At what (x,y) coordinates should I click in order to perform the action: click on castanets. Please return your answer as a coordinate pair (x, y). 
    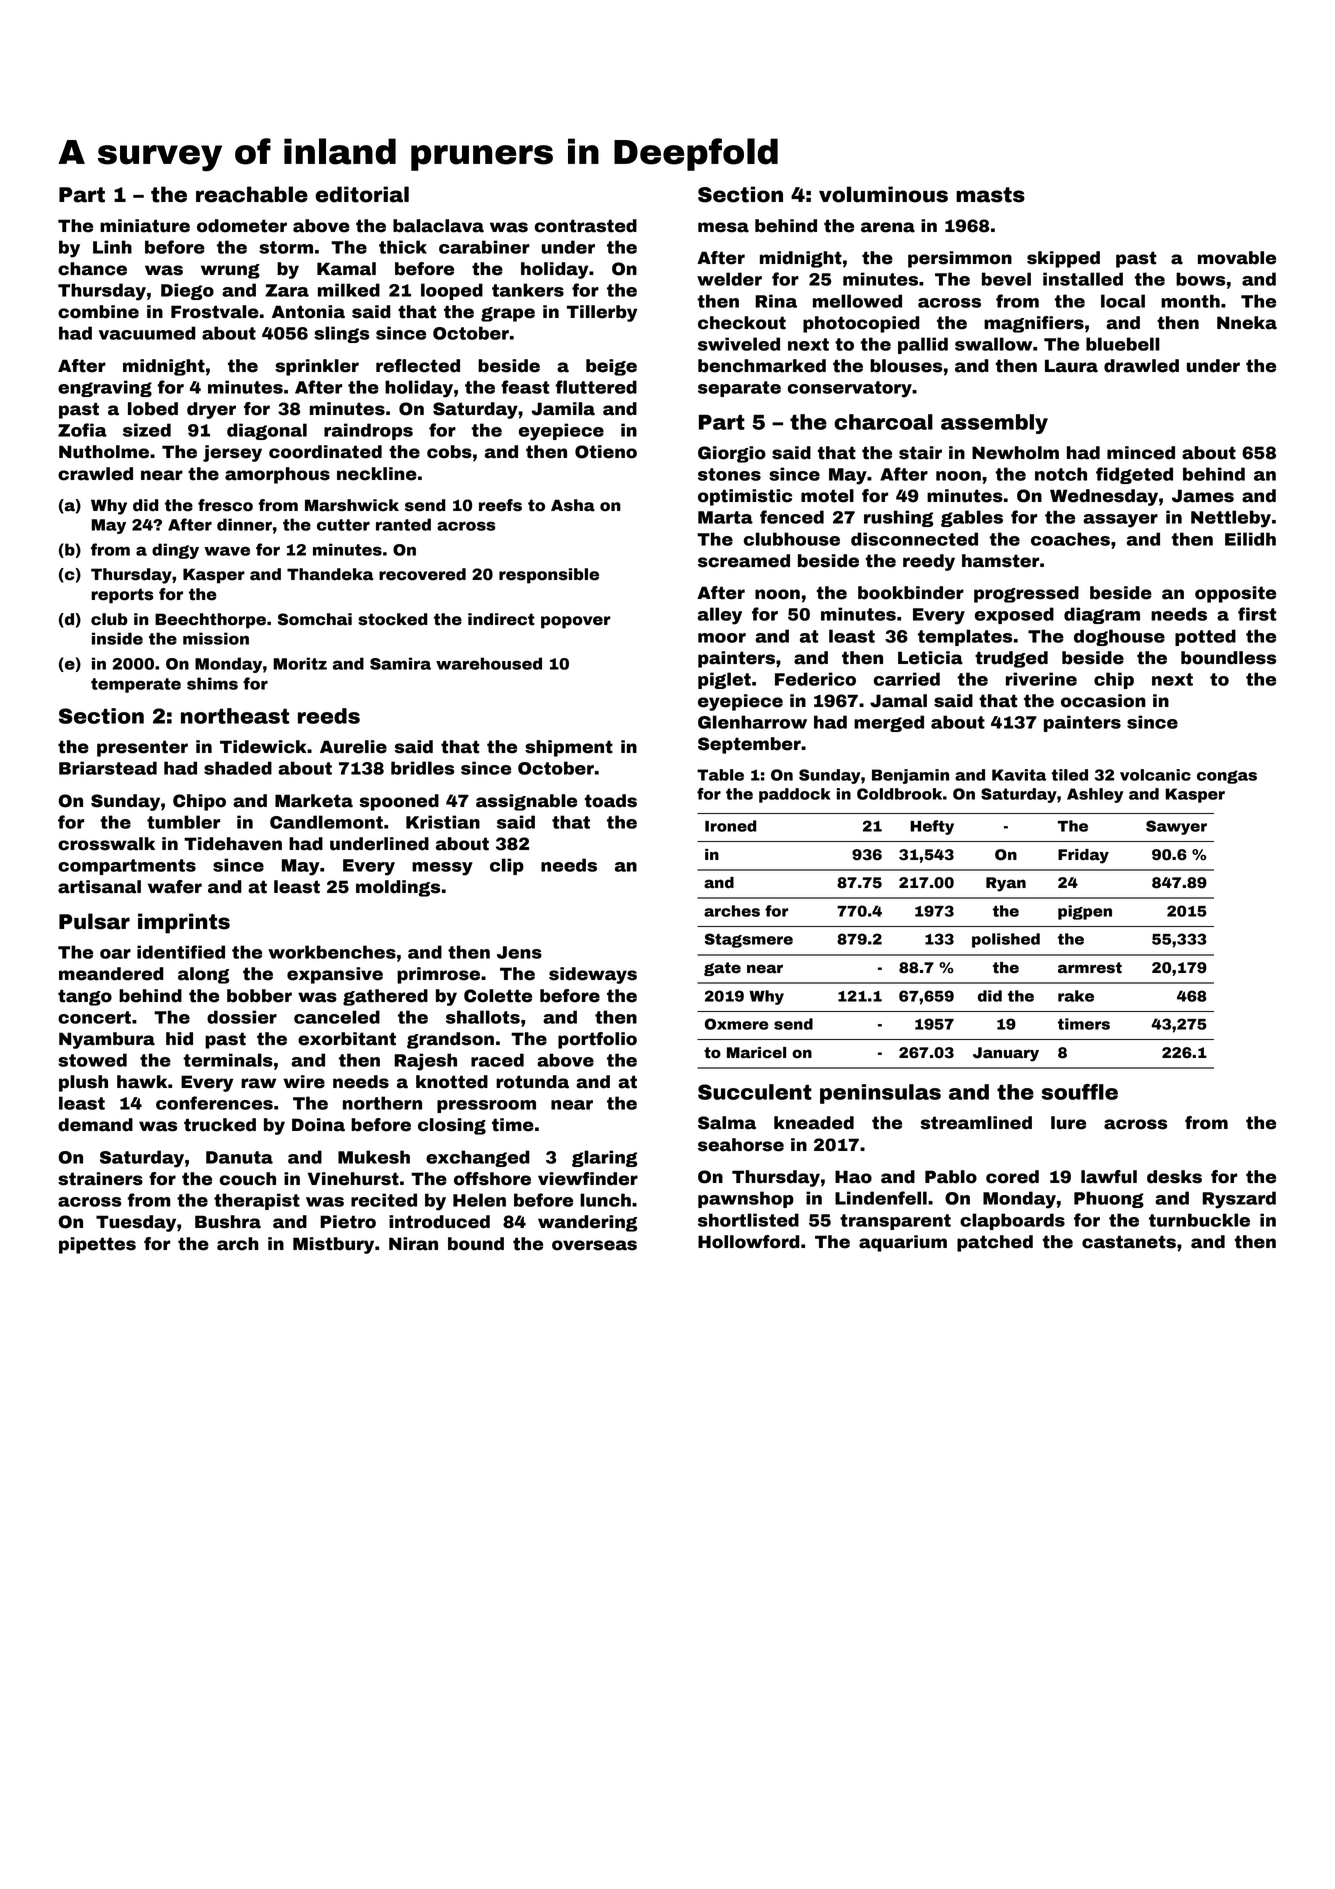
    Looking at the image, I should click on (1129, 1242).
